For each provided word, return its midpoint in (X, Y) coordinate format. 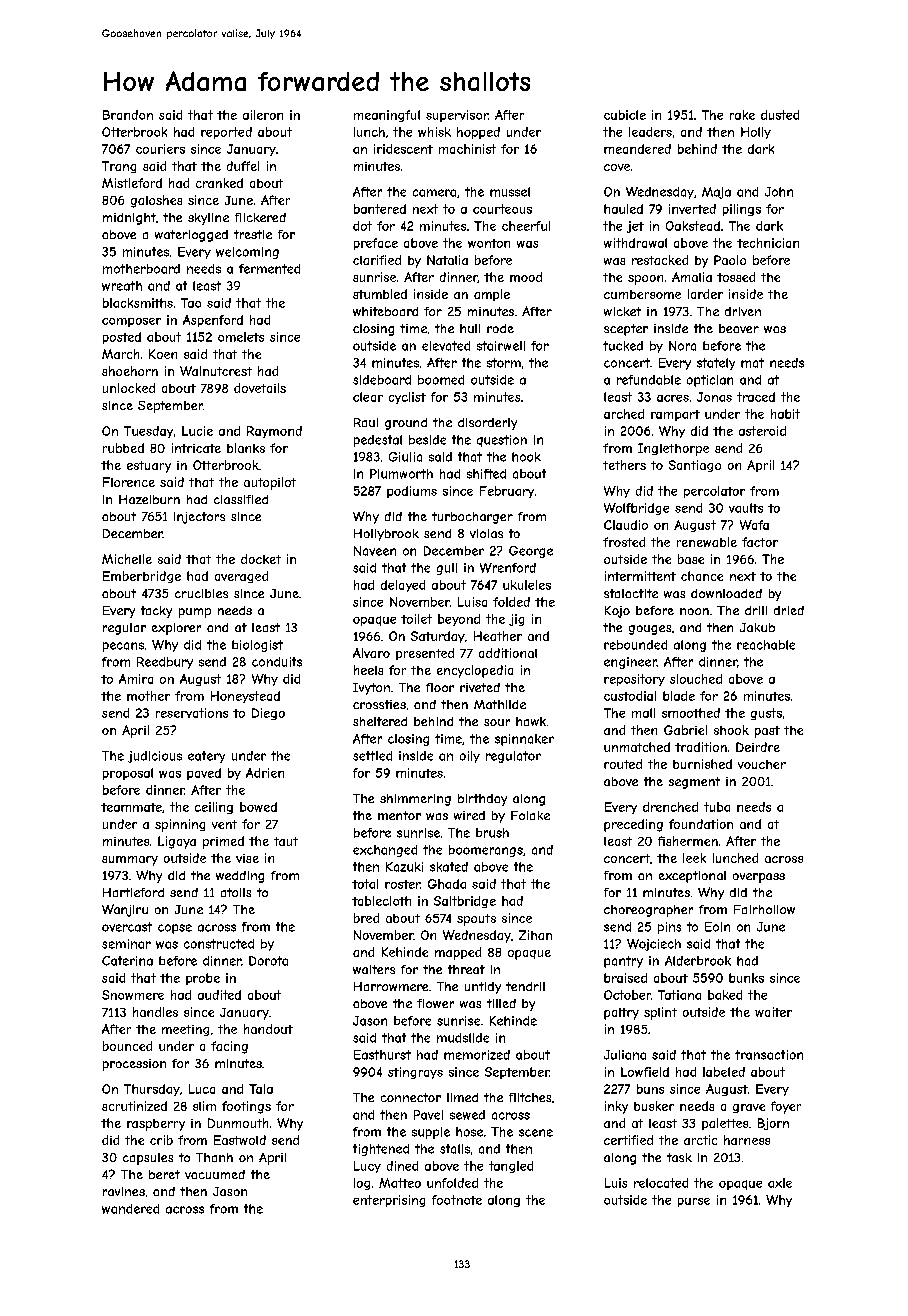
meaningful (387, 116)
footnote (457, 1200)
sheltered (380, 721)
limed (462, 1097)
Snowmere (133, 995)
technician (768, 243)
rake (742, 115)
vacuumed (215, 1174)
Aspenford (213, 321)
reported (226, 133)
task (679, 1157)
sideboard (382, 380)
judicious (155, 757)
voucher (762, 764)
